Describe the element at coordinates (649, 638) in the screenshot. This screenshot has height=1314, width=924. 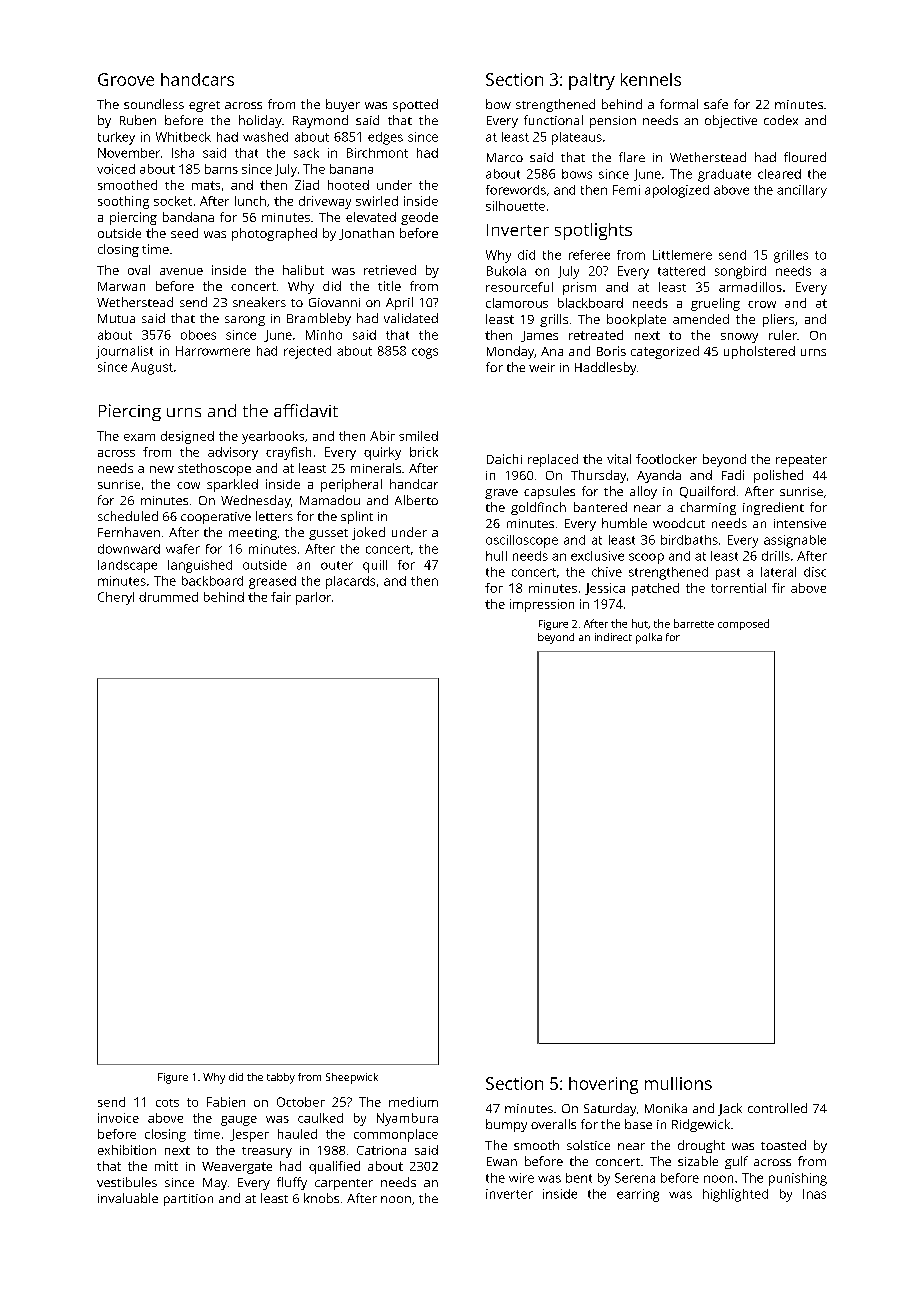
I see `polka` at that location.
